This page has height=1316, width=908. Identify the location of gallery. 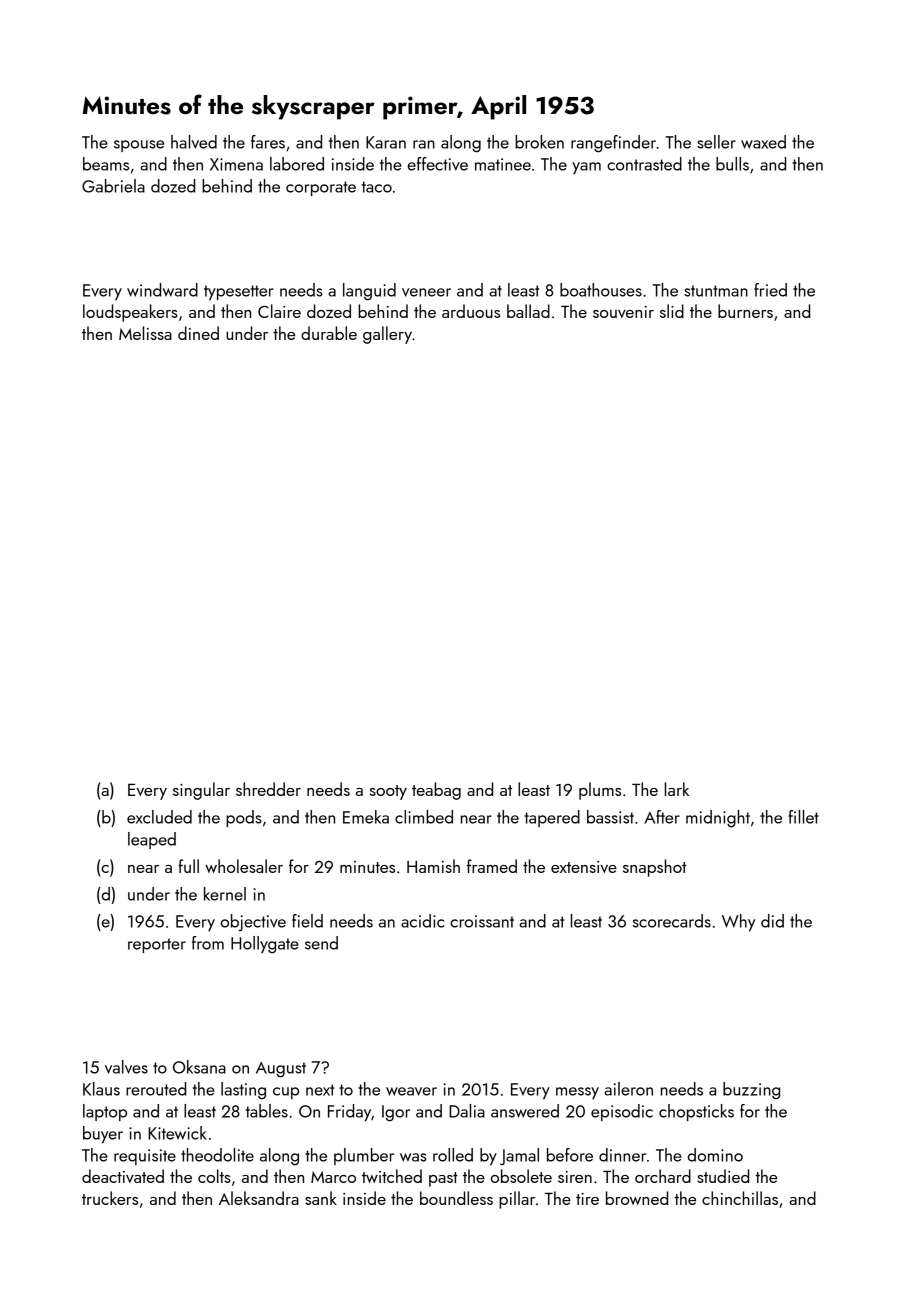
(387, 335).
